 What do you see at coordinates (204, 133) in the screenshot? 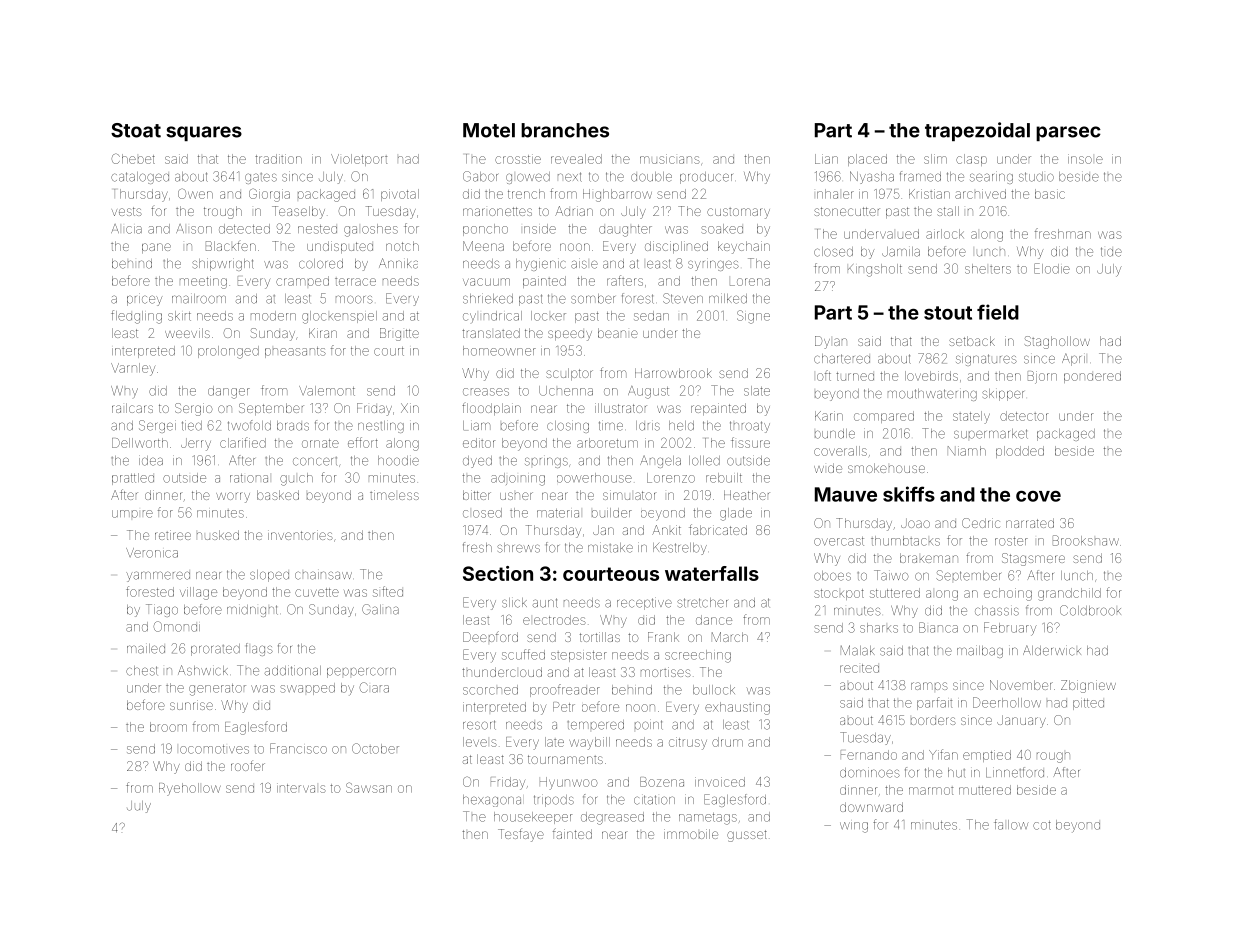
I see `squares` at bounding box center [204, 133].
